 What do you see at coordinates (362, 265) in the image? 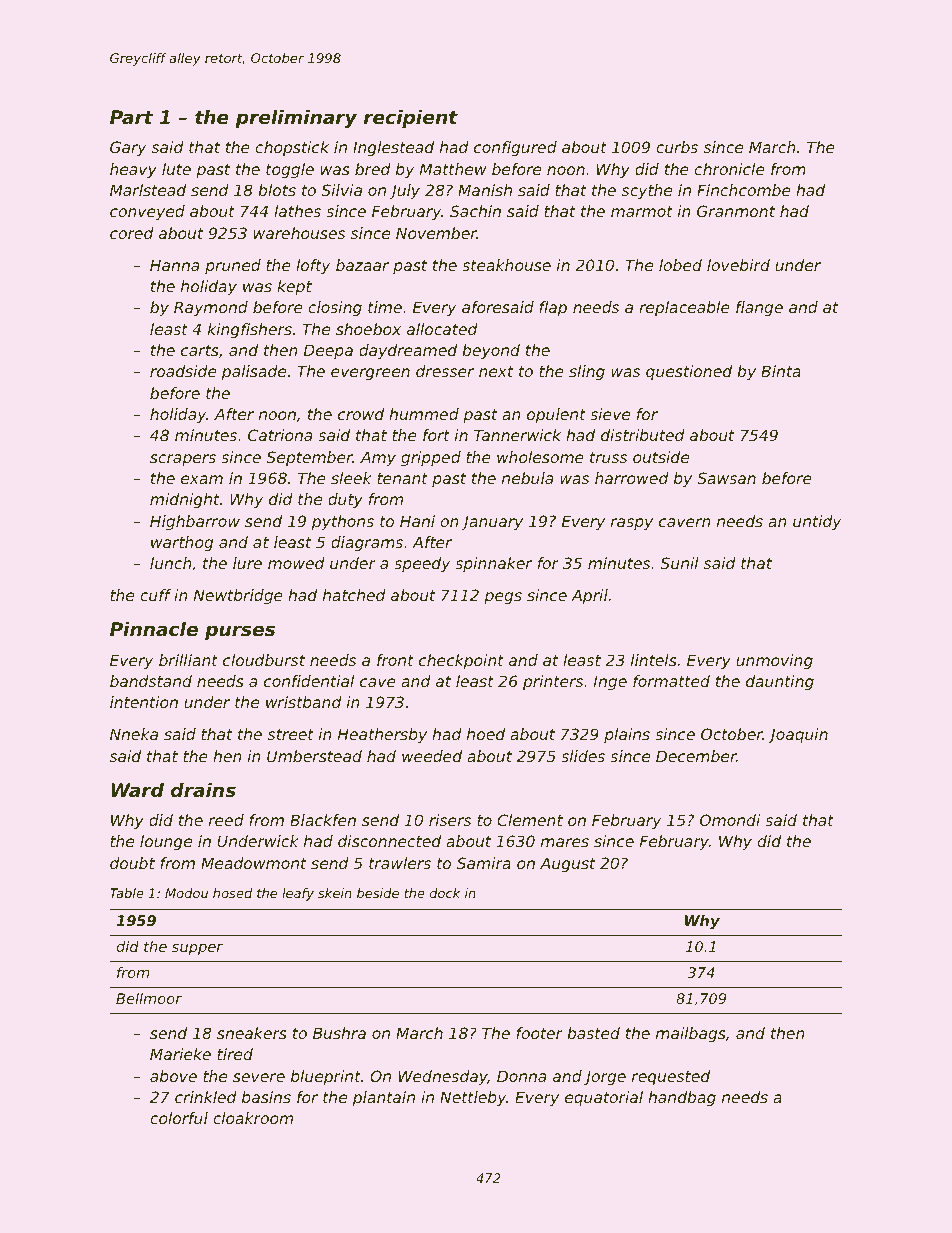
I see `bazaar` at bounding box center [362, 265].
